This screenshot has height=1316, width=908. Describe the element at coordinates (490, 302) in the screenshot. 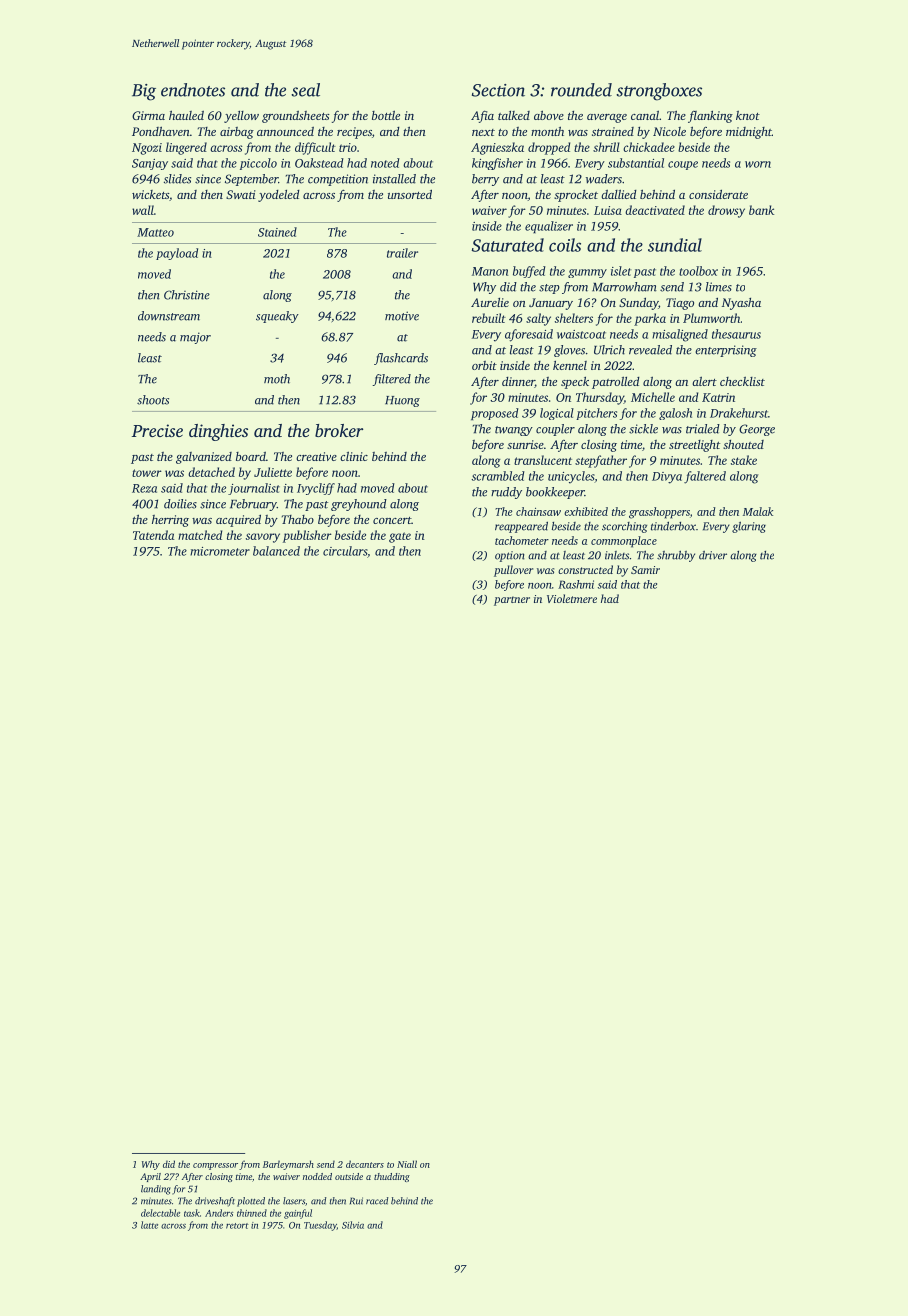

I see `Aurelie` at that location.
